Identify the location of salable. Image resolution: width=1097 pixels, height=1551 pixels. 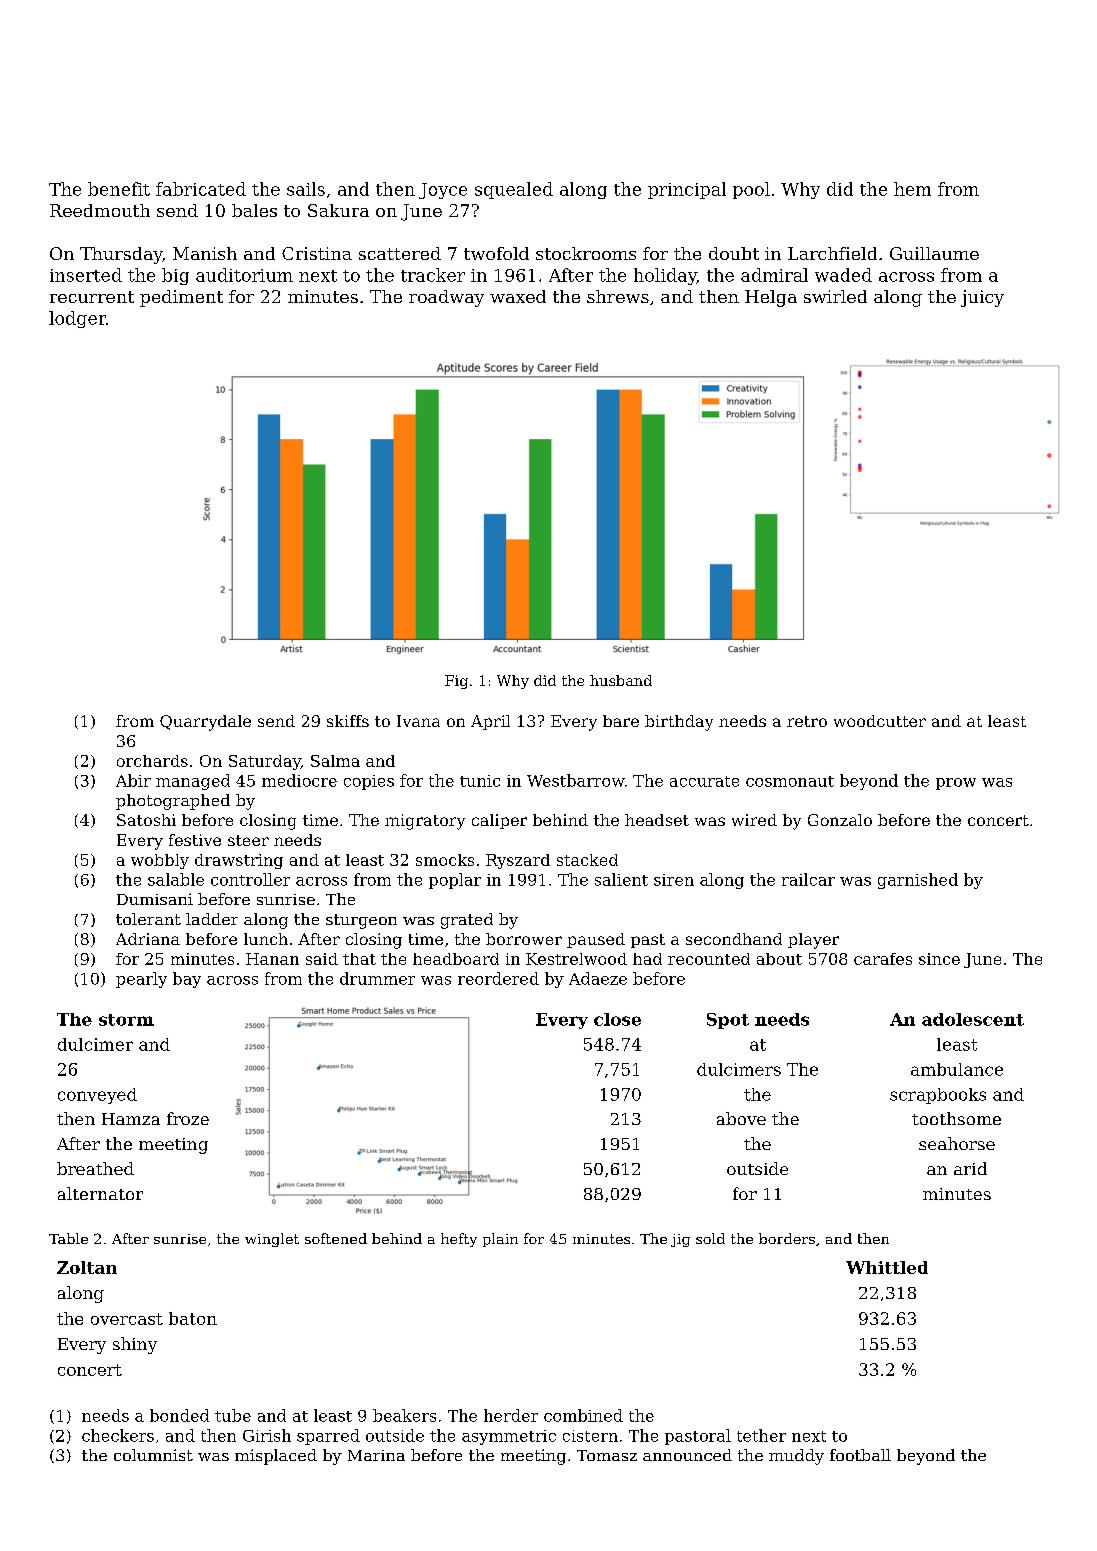
(176, 879).
